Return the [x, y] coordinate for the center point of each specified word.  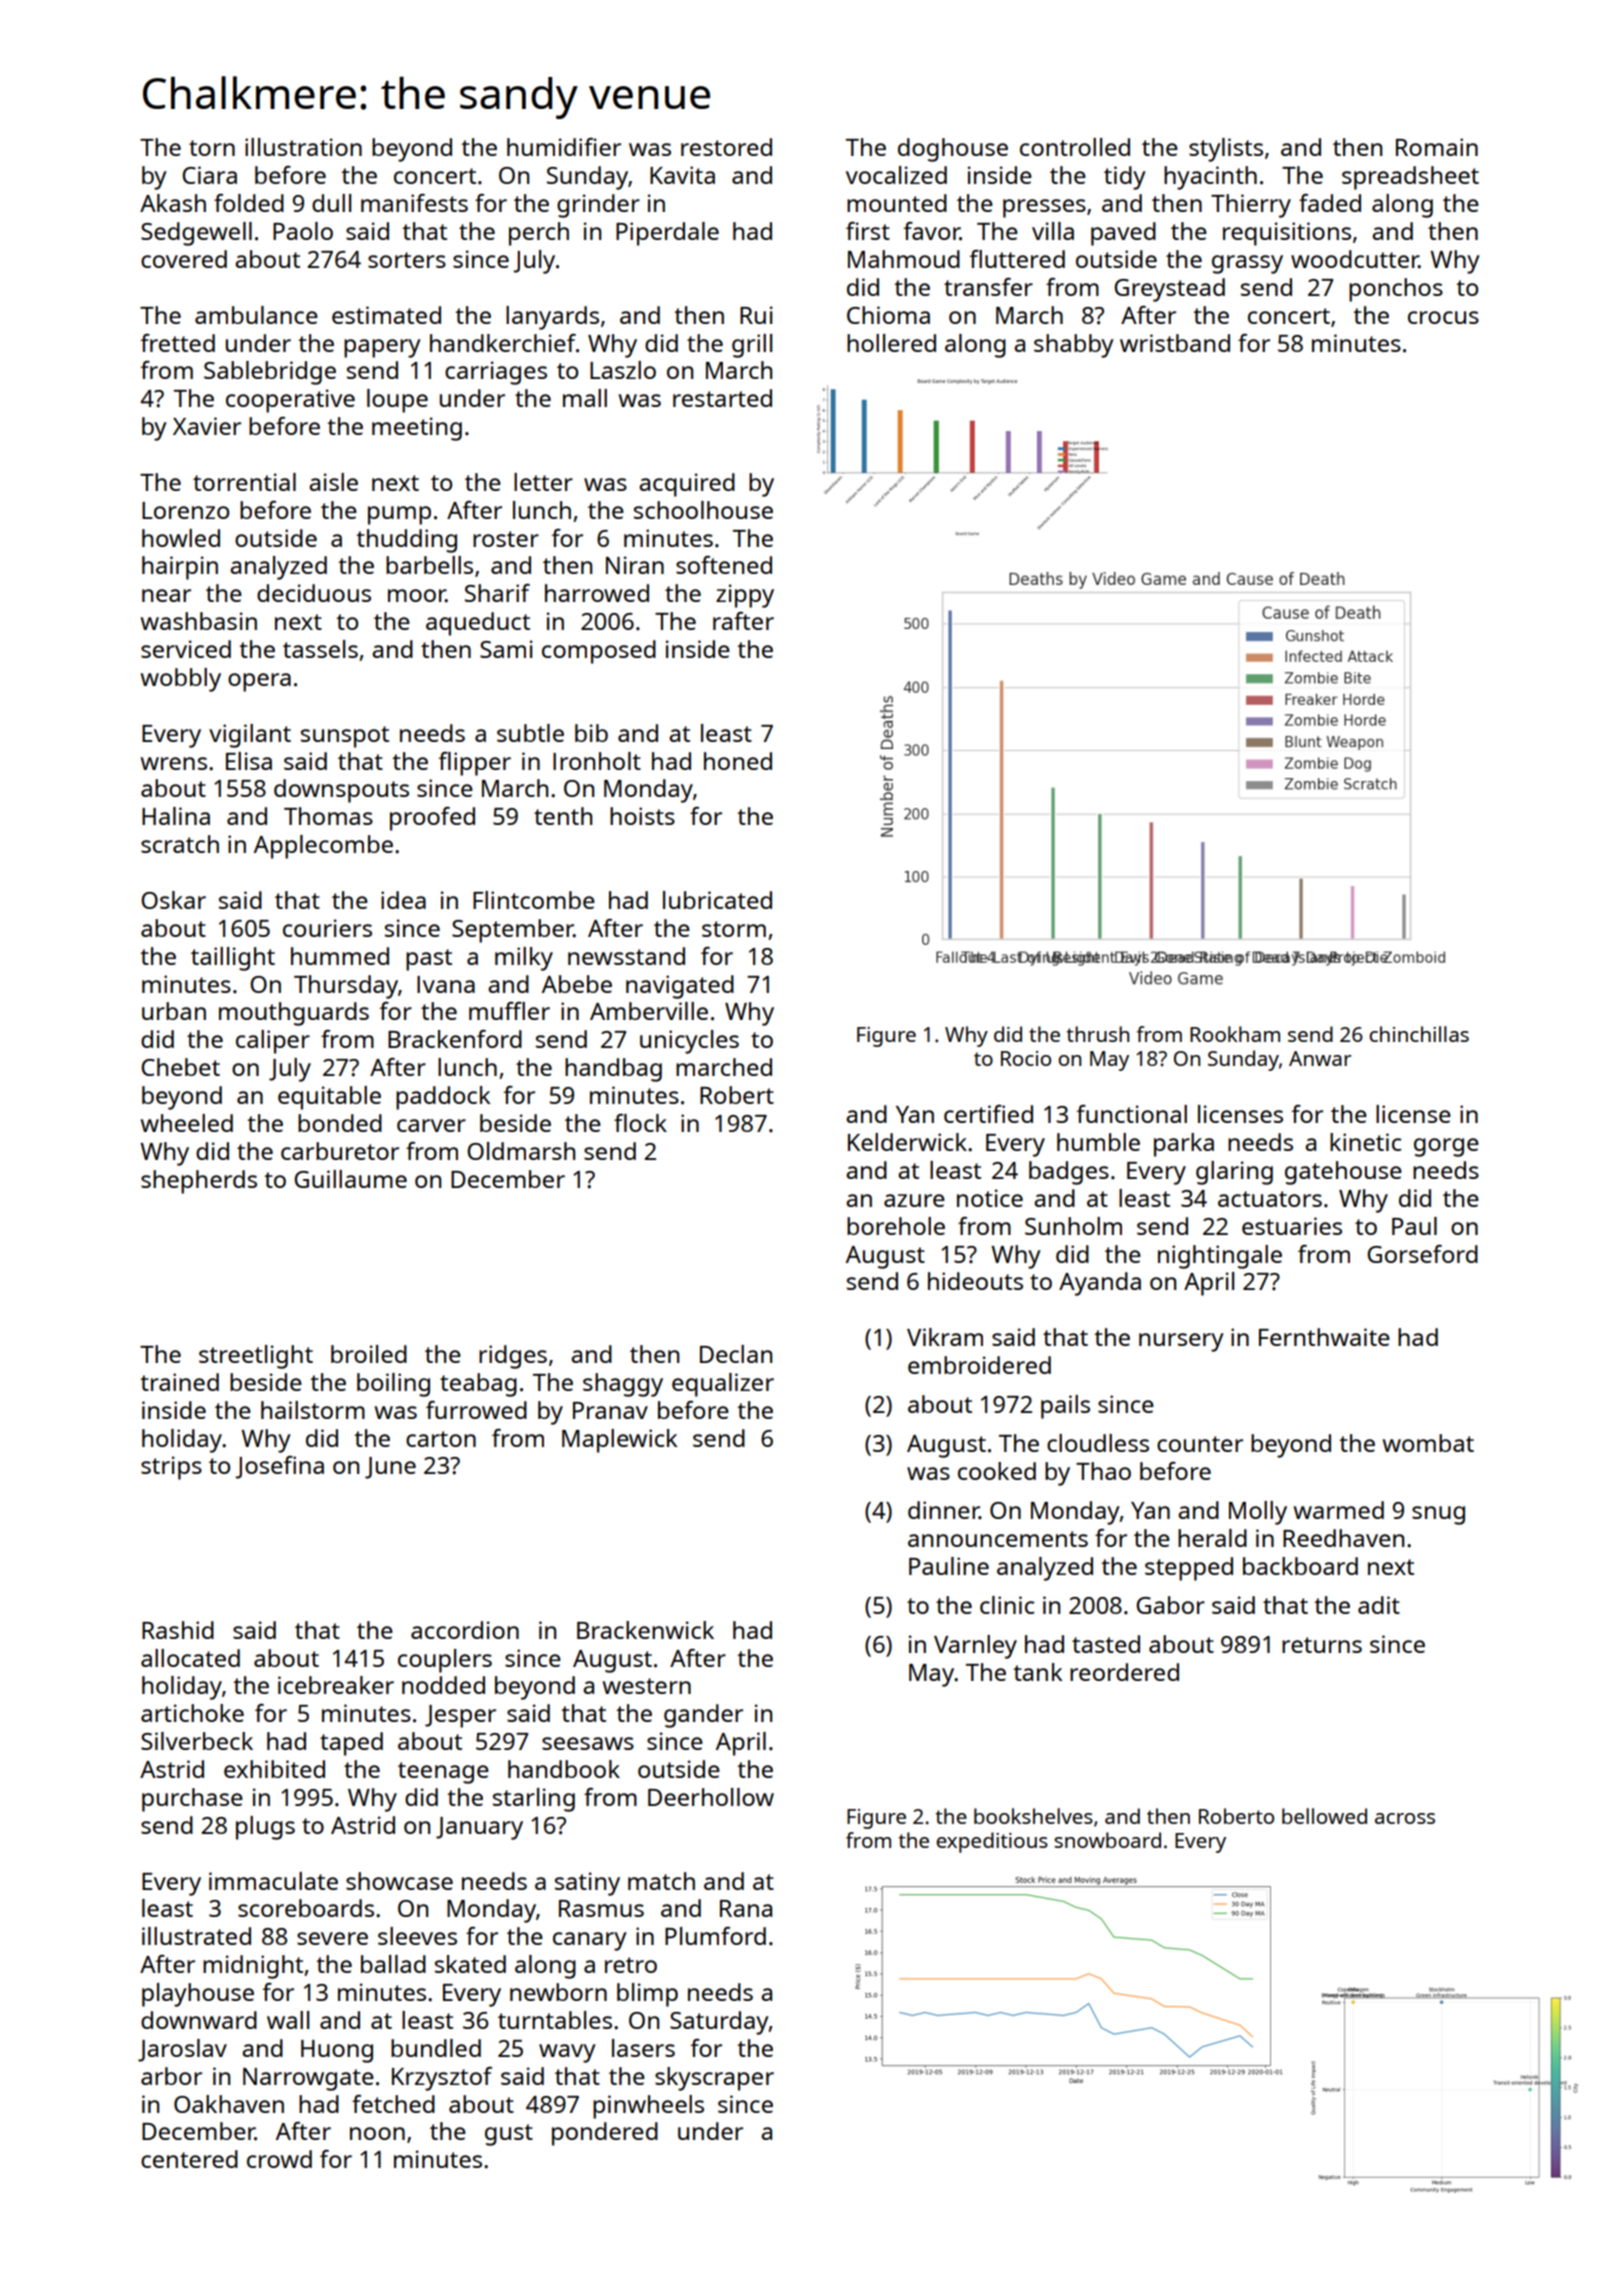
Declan [736, 1354]
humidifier [564, 147]
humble [1098, 1142]
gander [703, 1716]
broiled [369, 1354]
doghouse [953, 150]
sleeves [417, 1936]
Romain [1437, 147]
